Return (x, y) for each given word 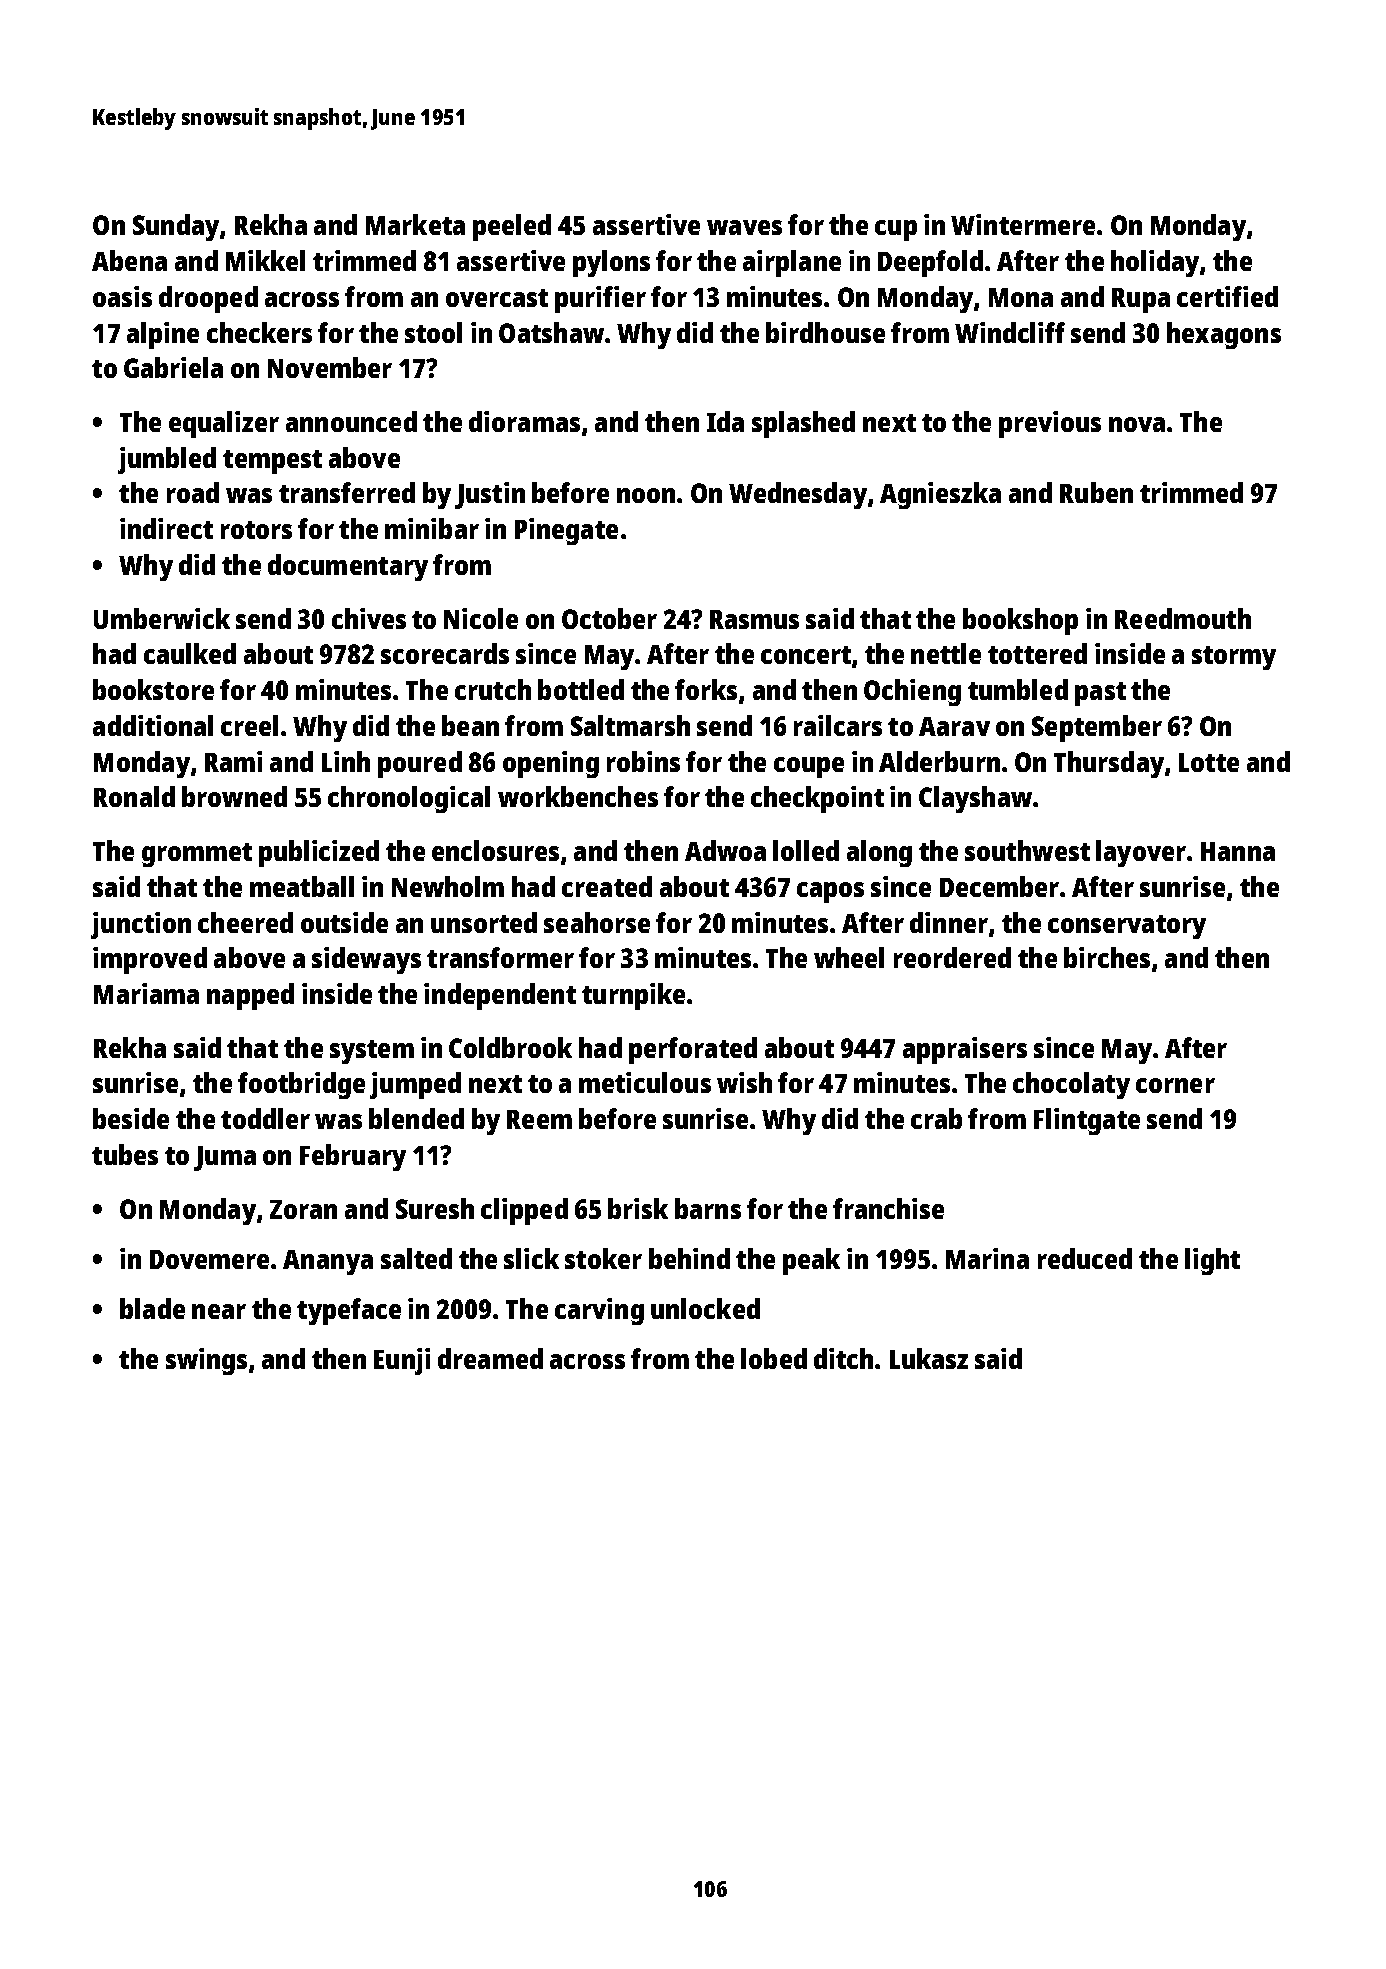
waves (744, 227)
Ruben (1096, 492)
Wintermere (1023, 224)
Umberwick (162, 618)
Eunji (402, 1361)
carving (599, 1311)
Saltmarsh (630, 725)
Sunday (176, 227)
